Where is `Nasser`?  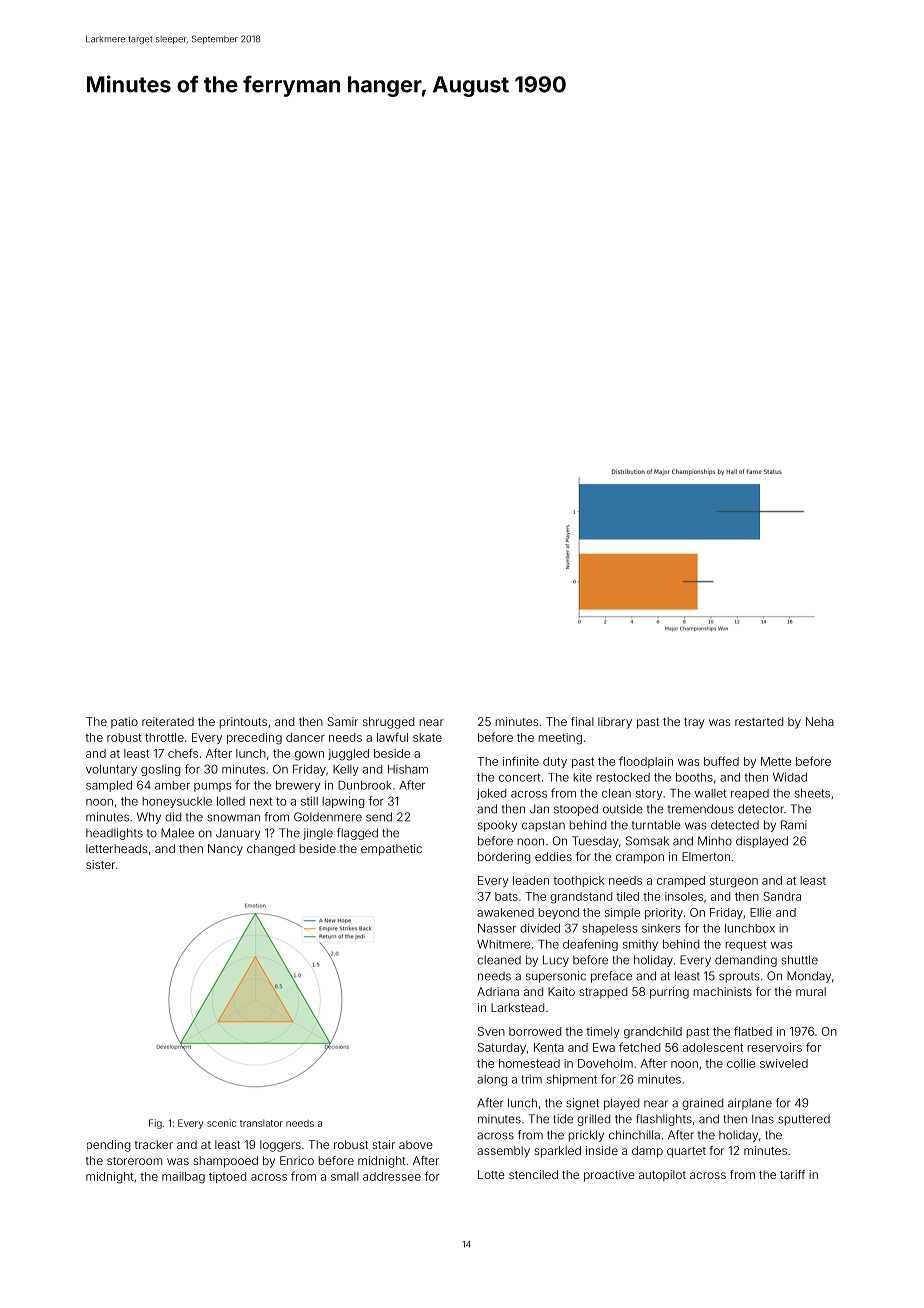
Nasser is located at coordinates (497, 928).
